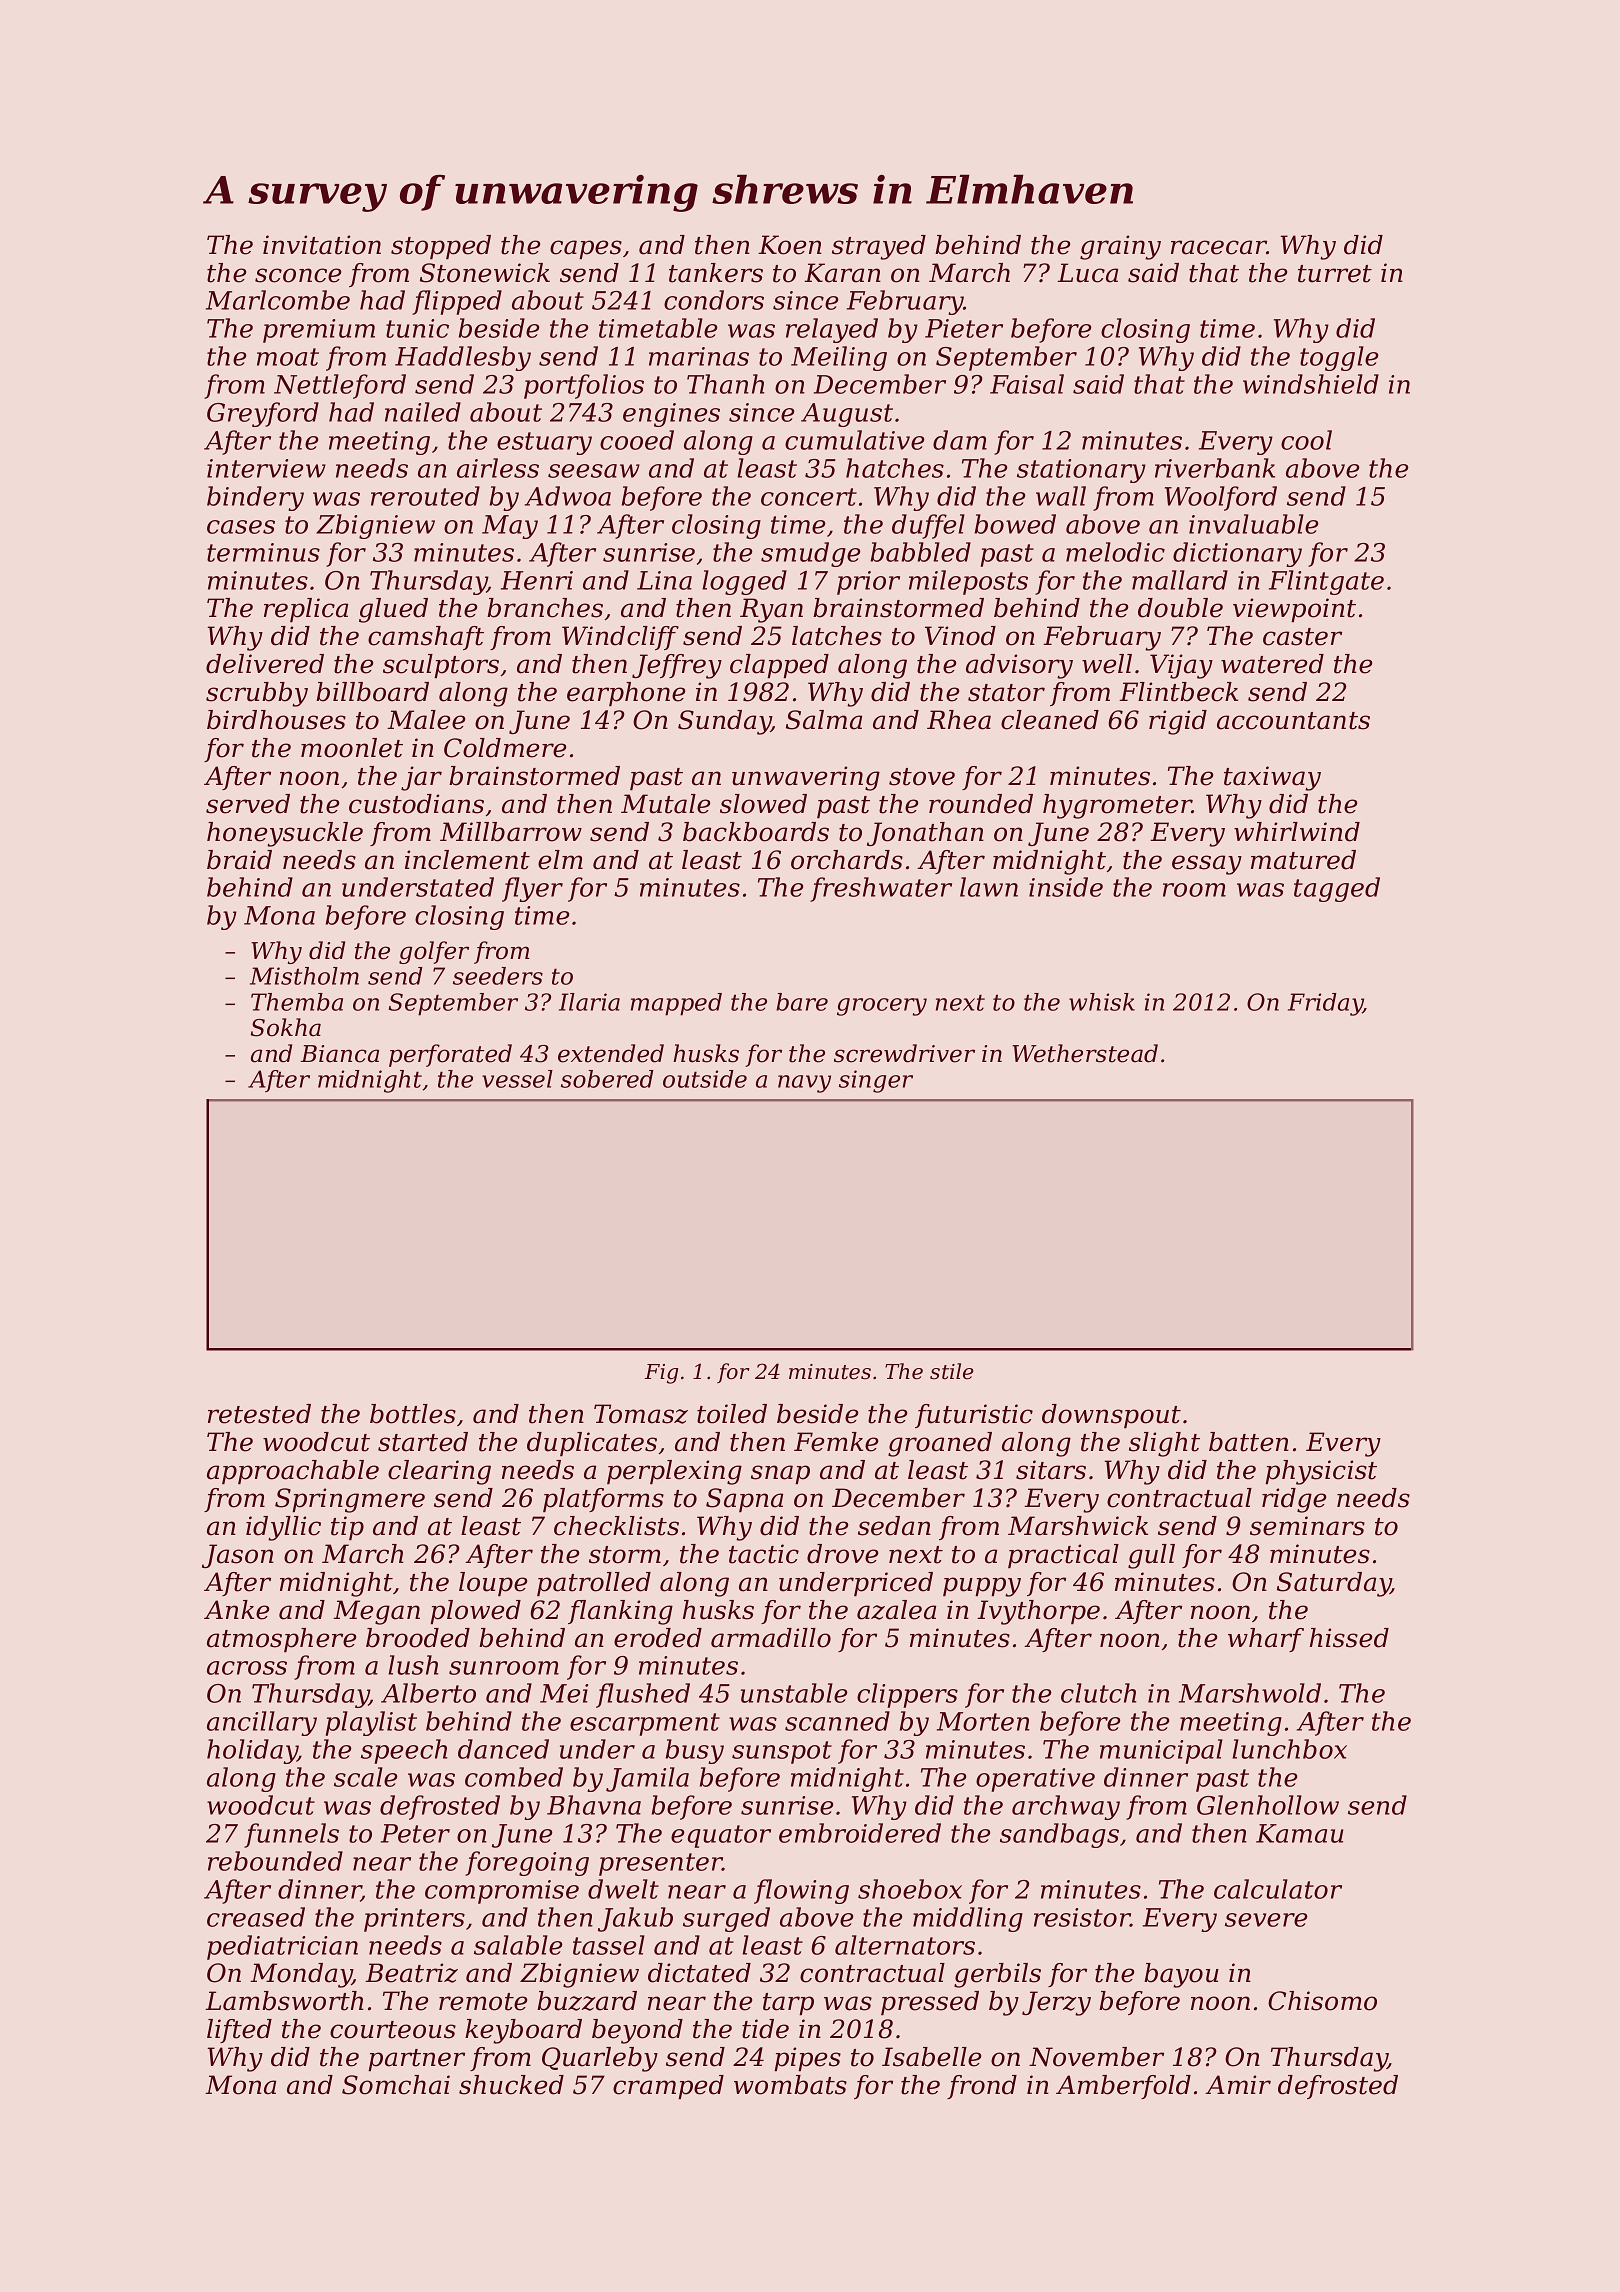 Image resolution: width=1620 pixels, height=2292 pixels. I want to click on bindery, so click(255, 498).
